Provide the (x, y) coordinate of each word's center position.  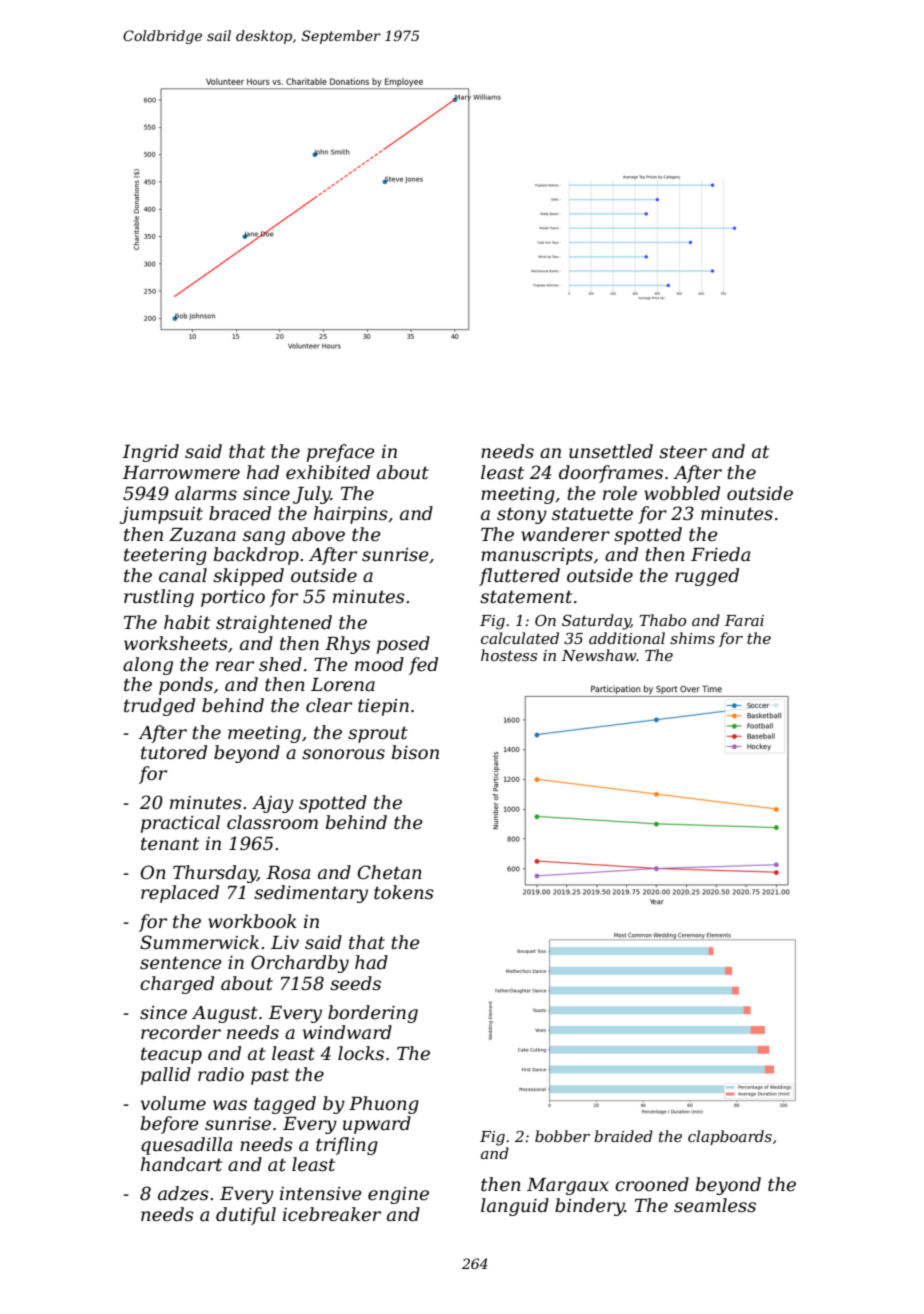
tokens (404, 892)
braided (623, 1136)
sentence (181, 963)
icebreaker (332, 1214)
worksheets (176, 643)
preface (341, 453)
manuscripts (537, 556)
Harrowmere (181, 473)
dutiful (246, 1216)
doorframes (611, 474)
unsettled (611, 451)
